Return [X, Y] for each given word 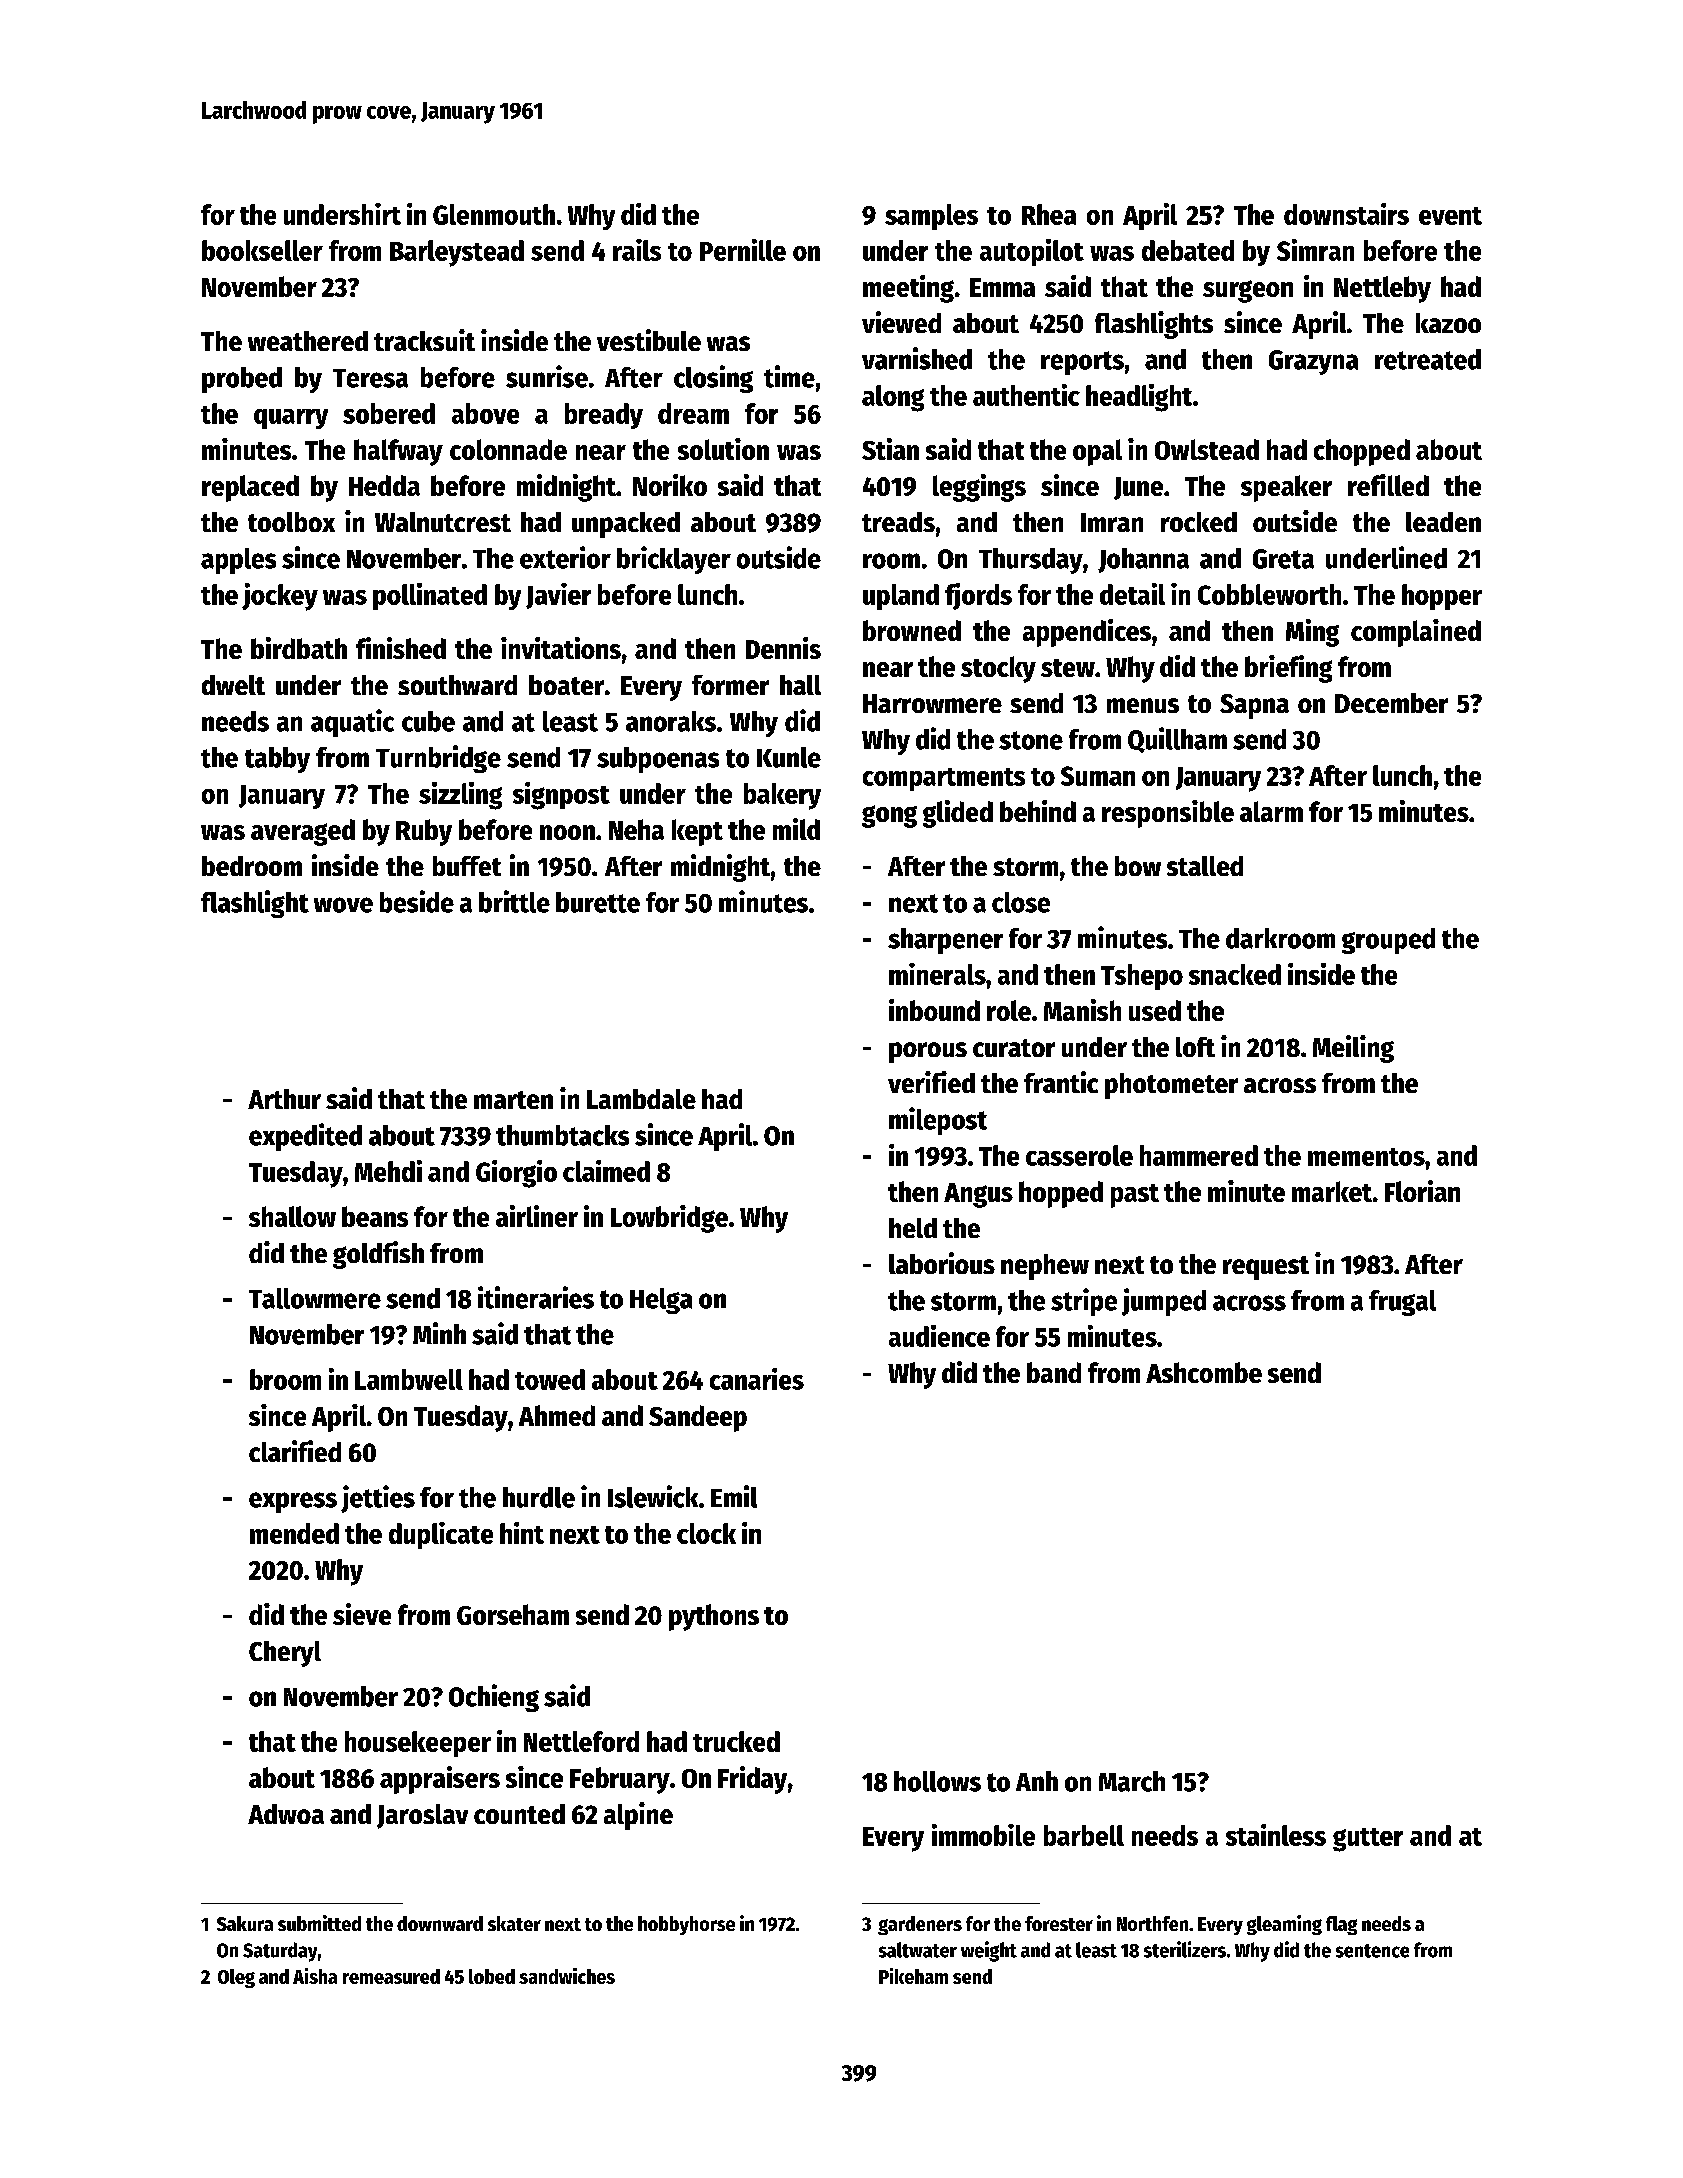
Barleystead [457, 253]
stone [1031, 740]
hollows [937, 1781]
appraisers [440, 1780]
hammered [1199, 1155]
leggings [979, 488]
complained [1416, 633]
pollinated [430, 596]
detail [1132, 594]
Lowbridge [669, 1219]
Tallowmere [315, 1298]
